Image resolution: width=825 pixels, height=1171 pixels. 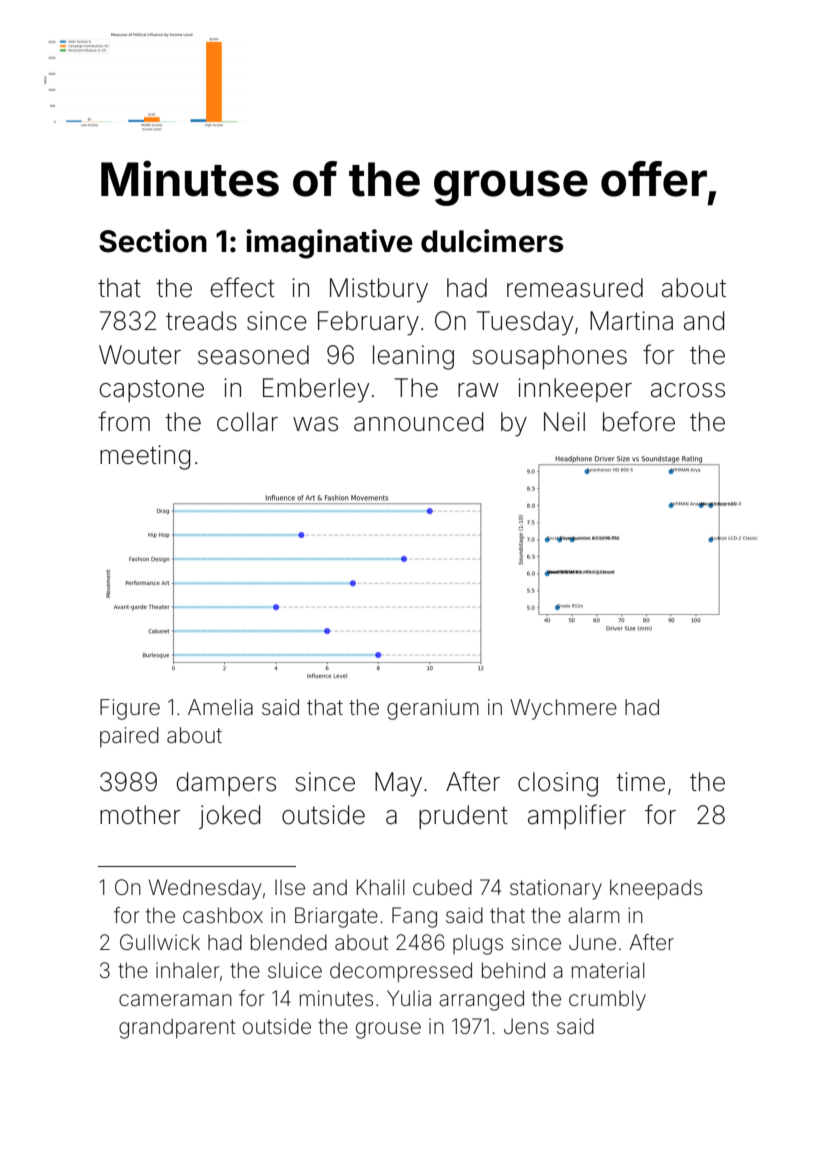 I want to click on crumbly, so click(x=607, y=1000).
